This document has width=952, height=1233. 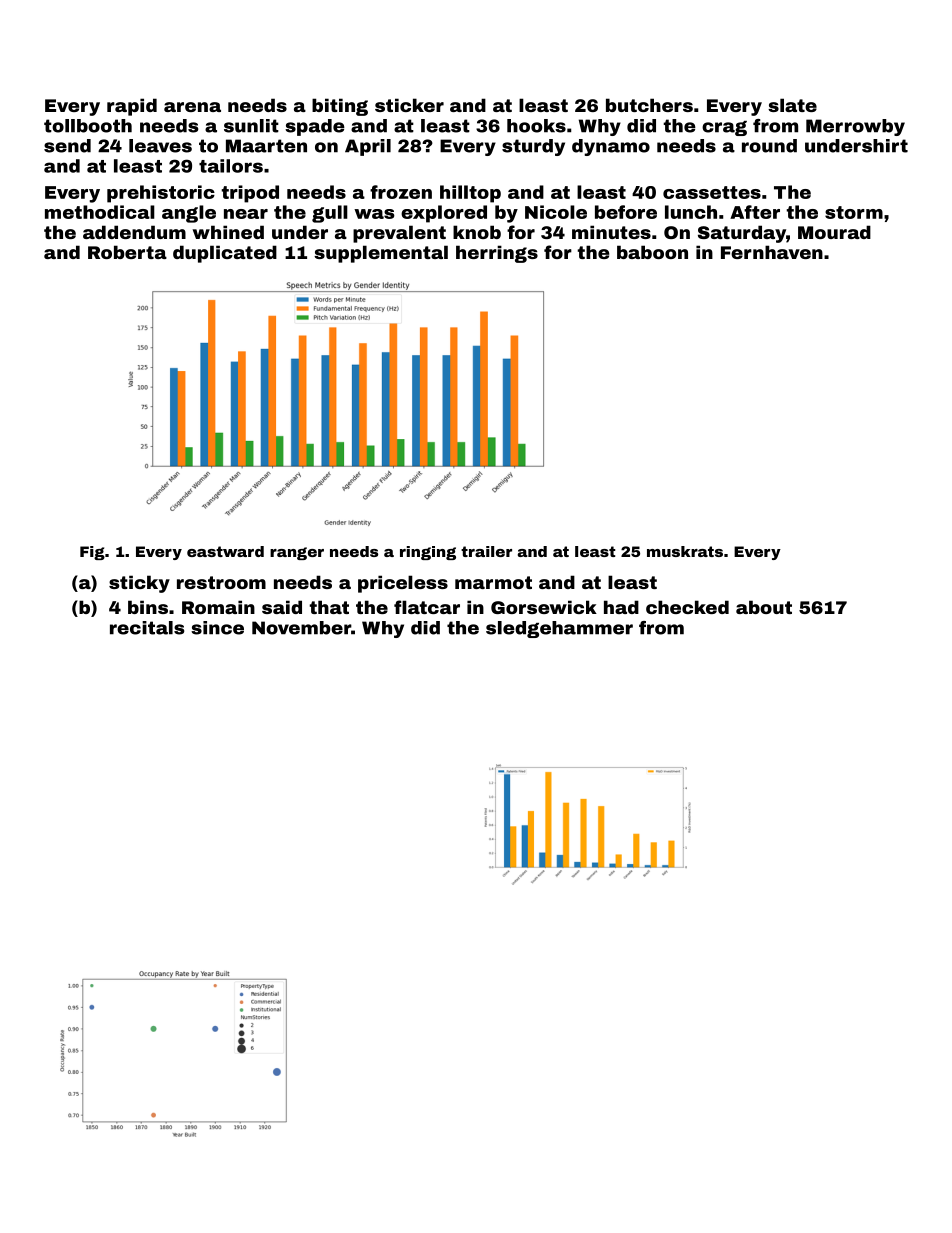 What do you see at coordinates (217, 628) in the document?
I see `since` at bounding box center [217, 628].
